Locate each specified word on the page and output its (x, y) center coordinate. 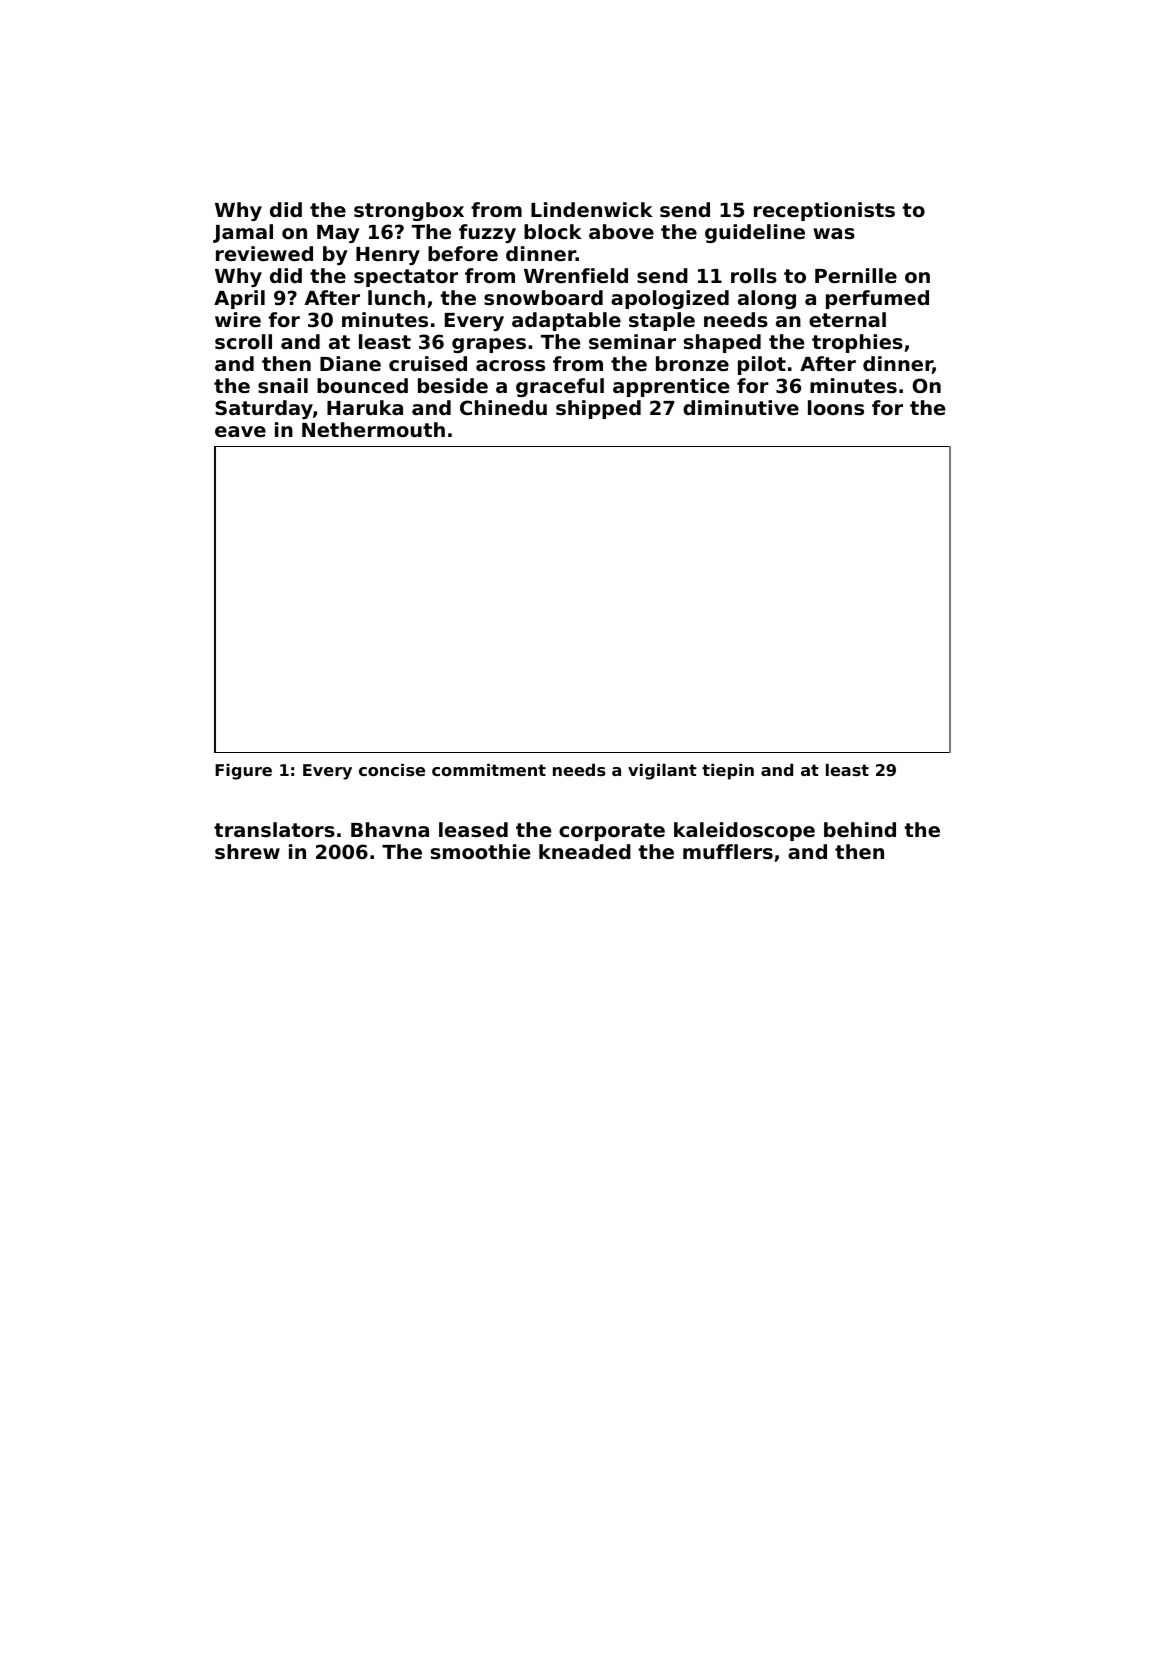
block (553, 231)
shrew (247, 851)
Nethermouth (373, 429)
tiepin (728, 771)
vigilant (662, 771)
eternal (847, 319)
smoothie (480, 852)
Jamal (243, 233)
